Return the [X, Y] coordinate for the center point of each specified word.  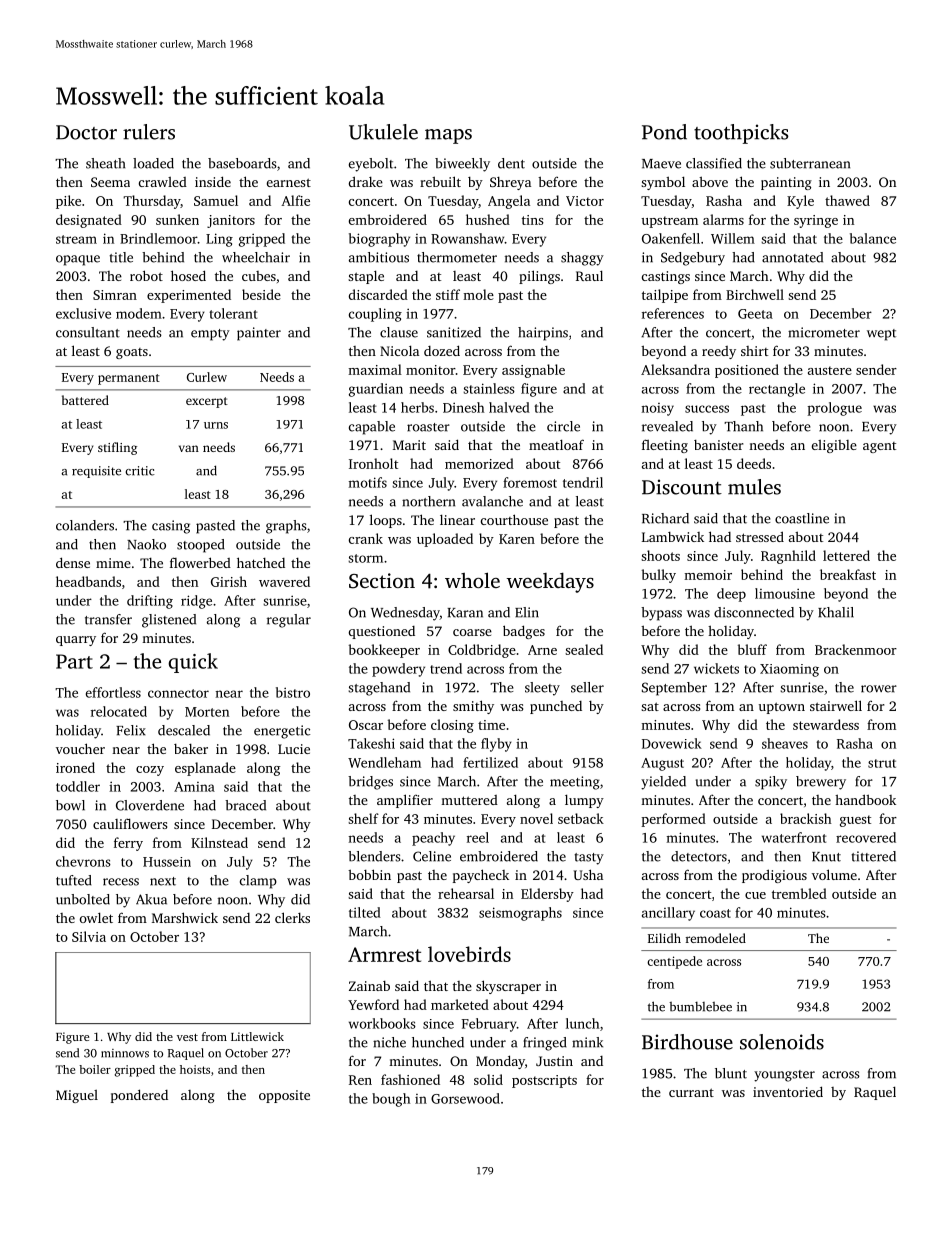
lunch [582, 1023]
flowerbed [200, 562]
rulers [149, 132]
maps [448, 136]
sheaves [785, 743]
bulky [659, 576]
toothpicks [741, 134]
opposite [284, 1096]
